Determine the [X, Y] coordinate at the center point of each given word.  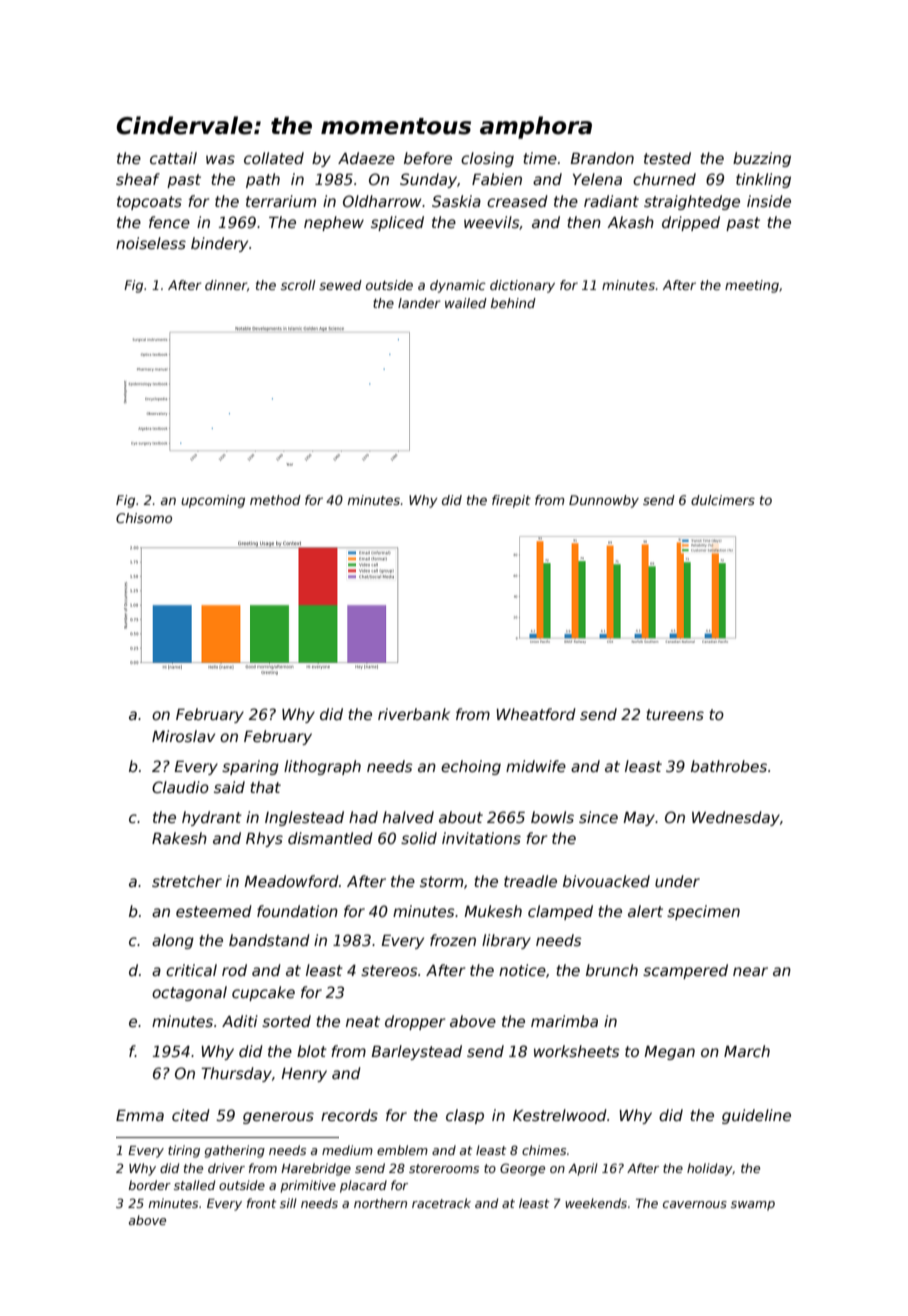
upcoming [213, 501]
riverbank [414, 714]
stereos [389, 970]
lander [419, 303]
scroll [298, 285]
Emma [140, 1115]
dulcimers [723, 500]
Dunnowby [604, 501]
